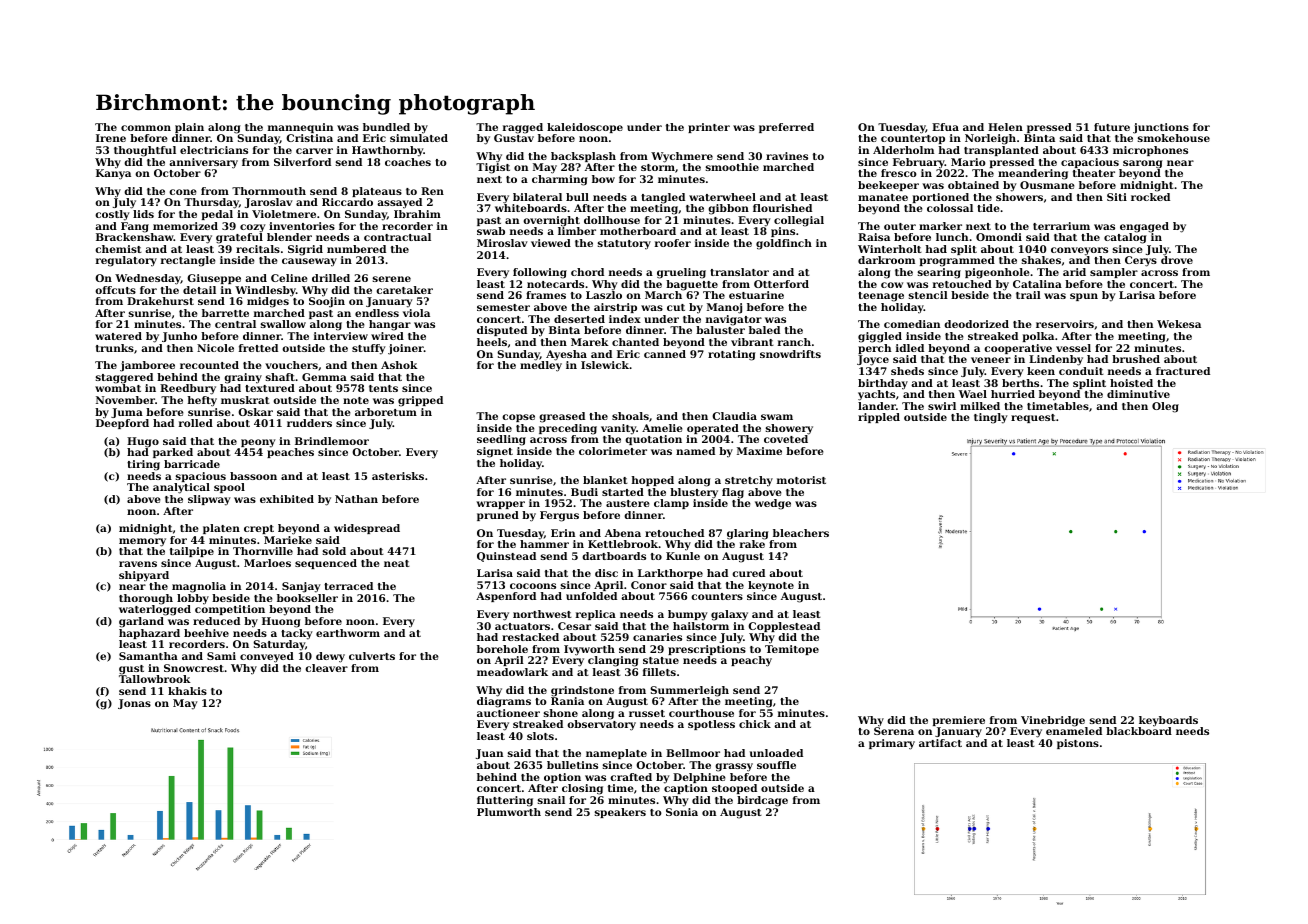 Image resolution: width=1308 pixels, height=924 pixels. Describe the element at coordinates (143, 465) in the screenshot. I see `tiring` at that location.
